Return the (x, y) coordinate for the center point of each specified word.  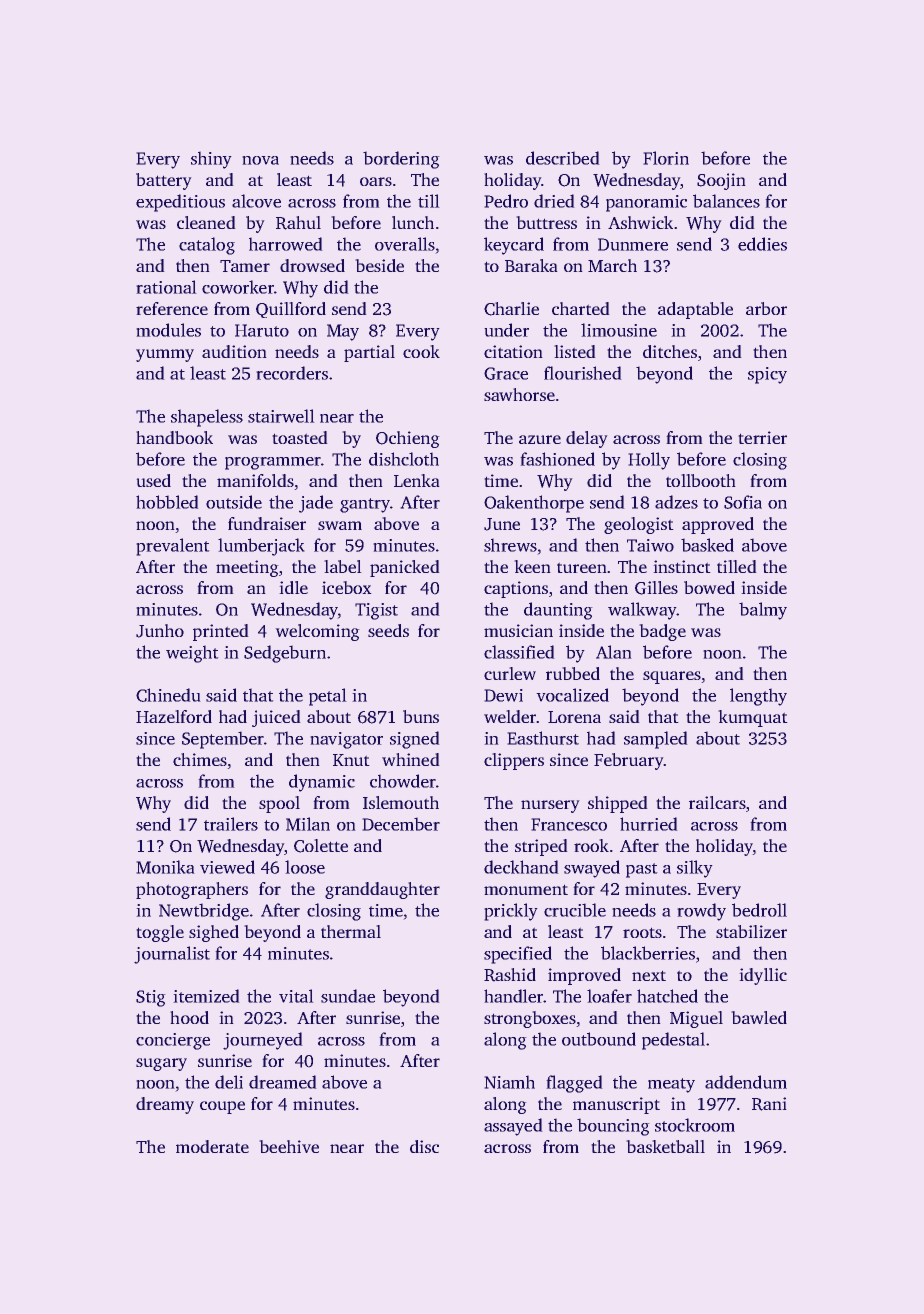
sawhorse (519, 394)
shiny (211, 160)
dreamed (283, 1082)
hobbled (167, 502)
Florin (666, 158)
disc (424, 1146)
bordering (401, 160)
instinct (682, 566)
